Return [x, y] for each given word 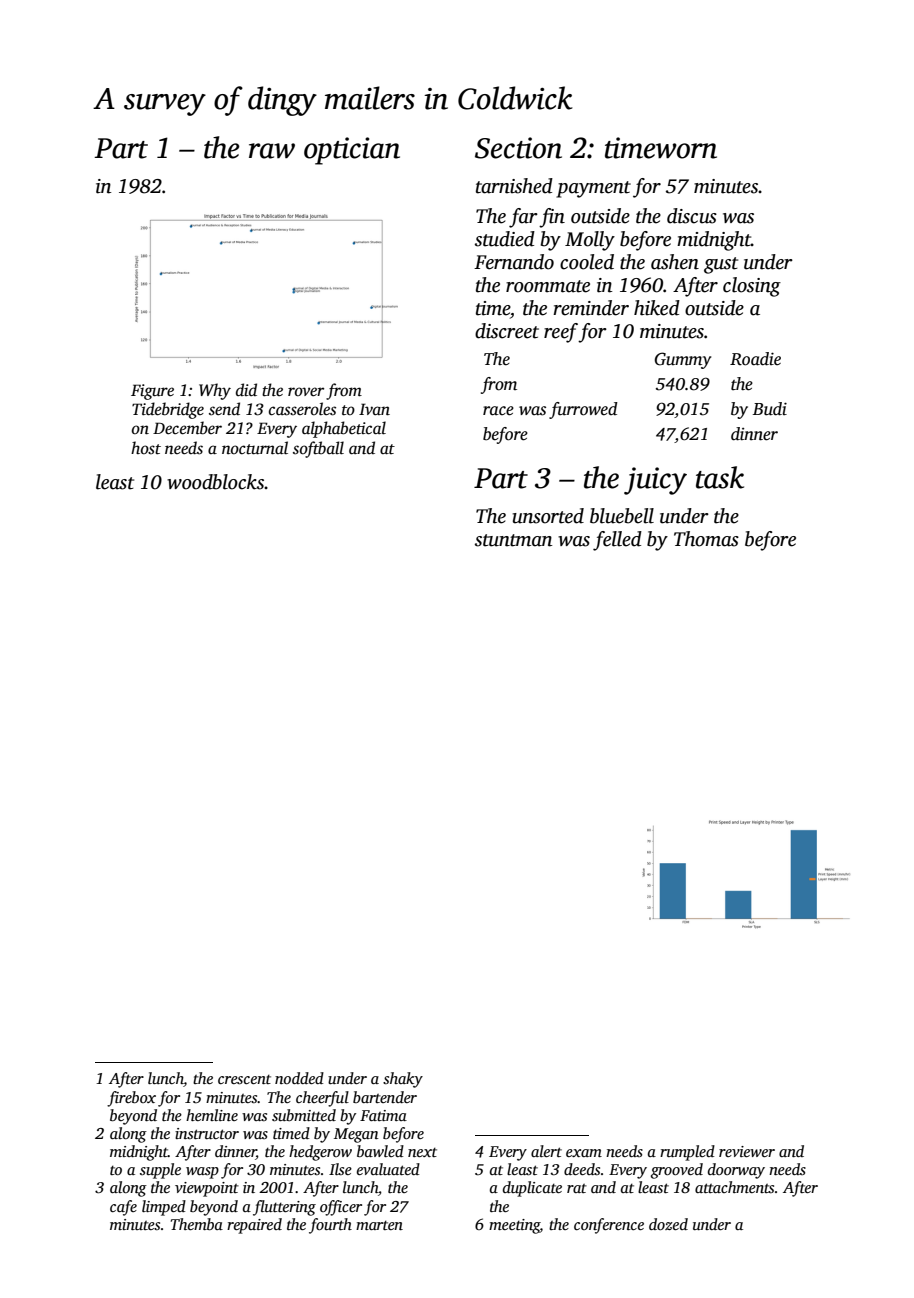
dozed [668, 1224]
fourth [330, 1226]
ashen [675, 262]
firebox [131, 1099]
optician [352, 151]
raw [272, 151]
